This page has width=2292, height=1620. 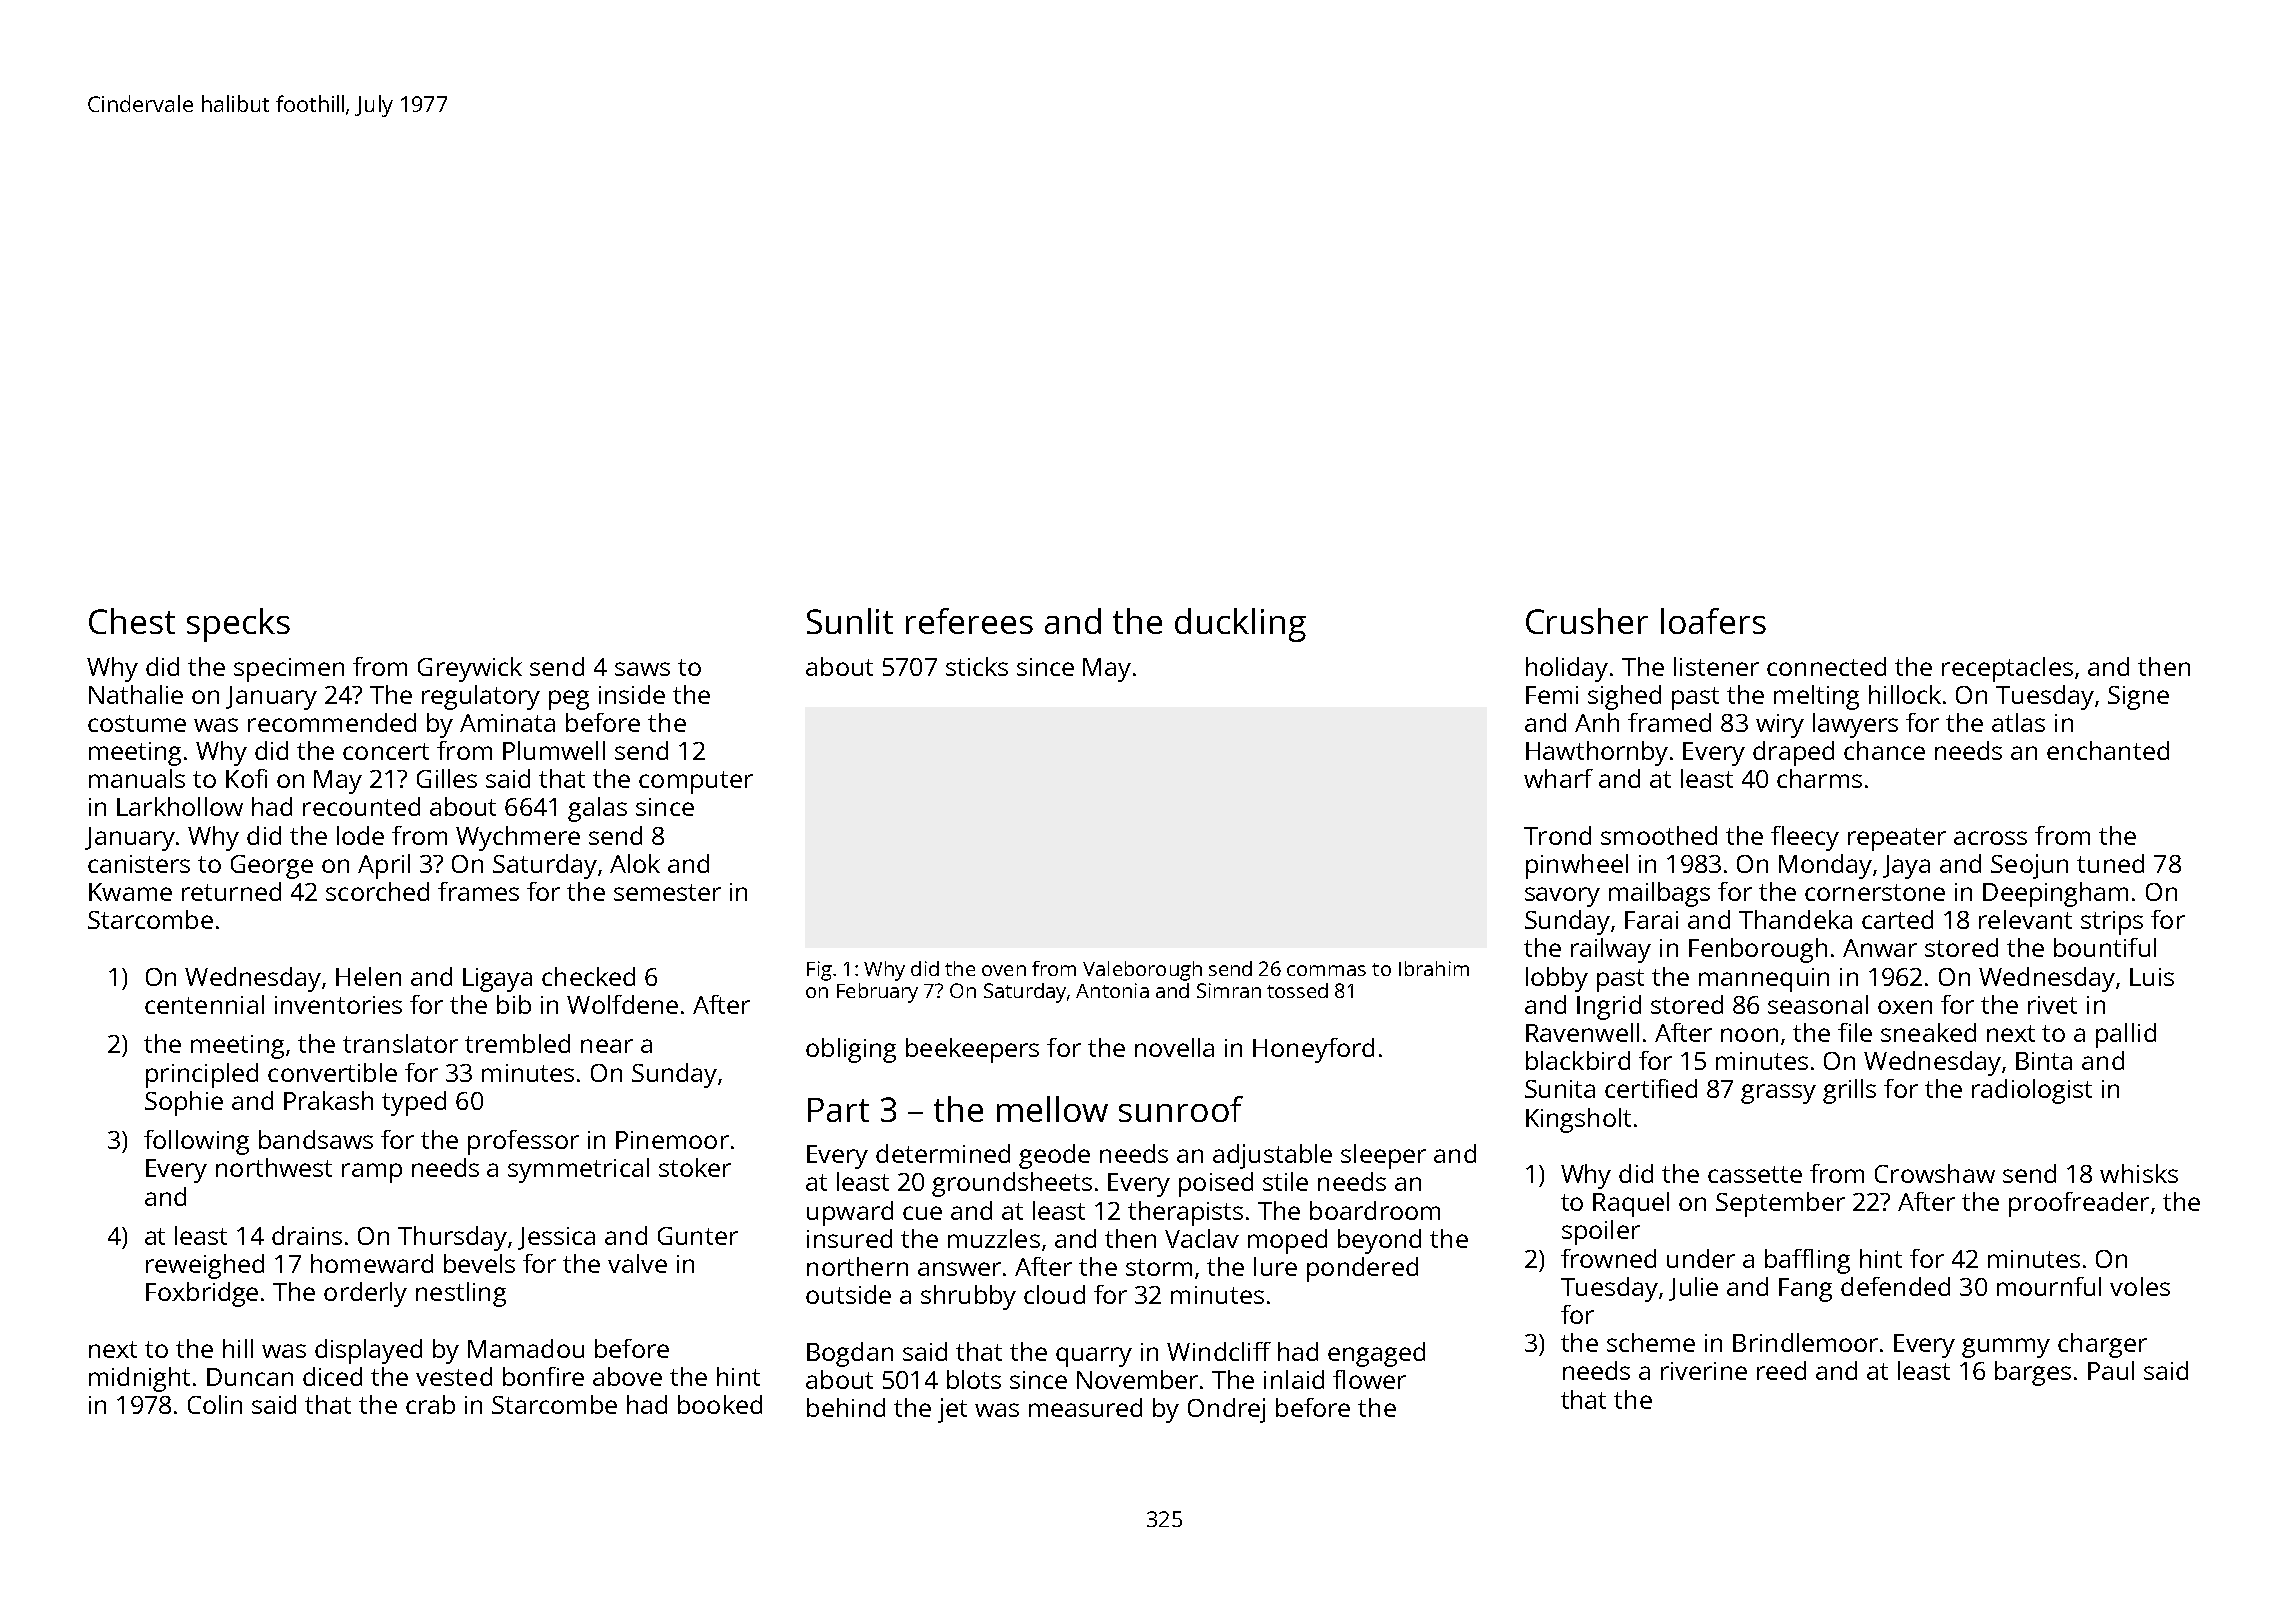 I want to click on Trond, so click(x=1557, y=835).
